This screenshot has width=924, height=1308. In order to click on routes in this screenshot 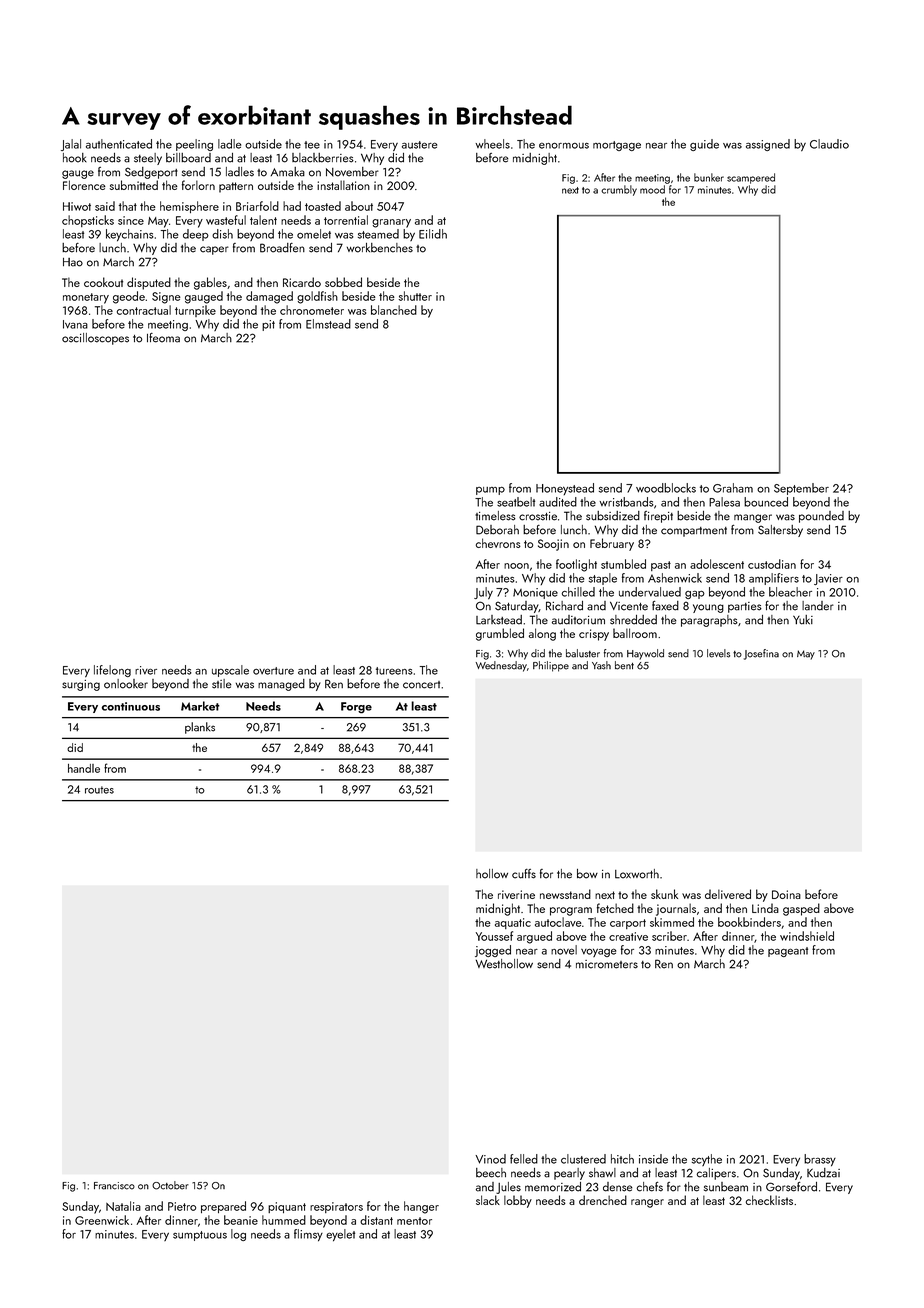, I will do `click(99, 790)`.
